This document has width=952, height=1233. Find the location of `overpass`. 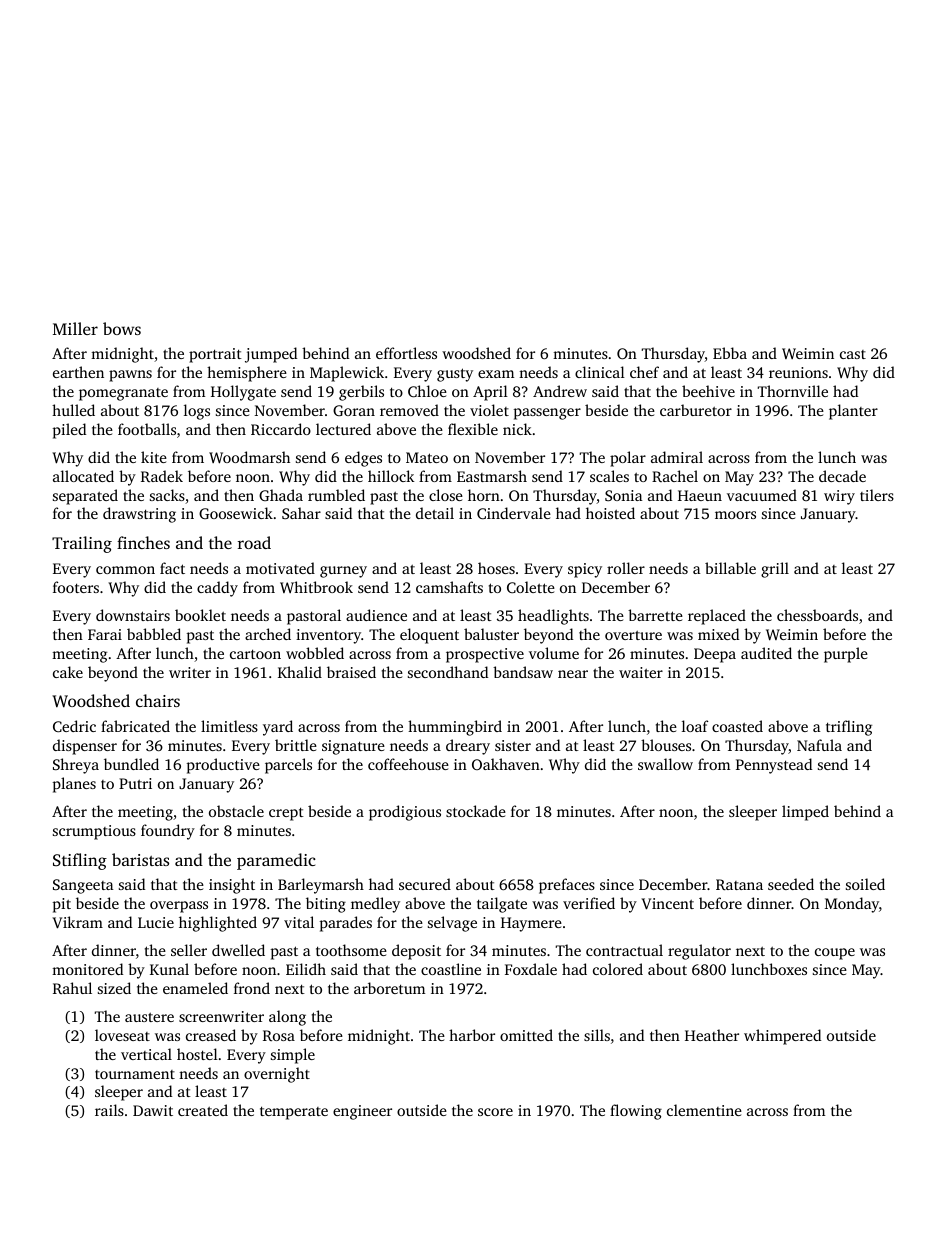

overpass is located at coordinates (179, 907).
